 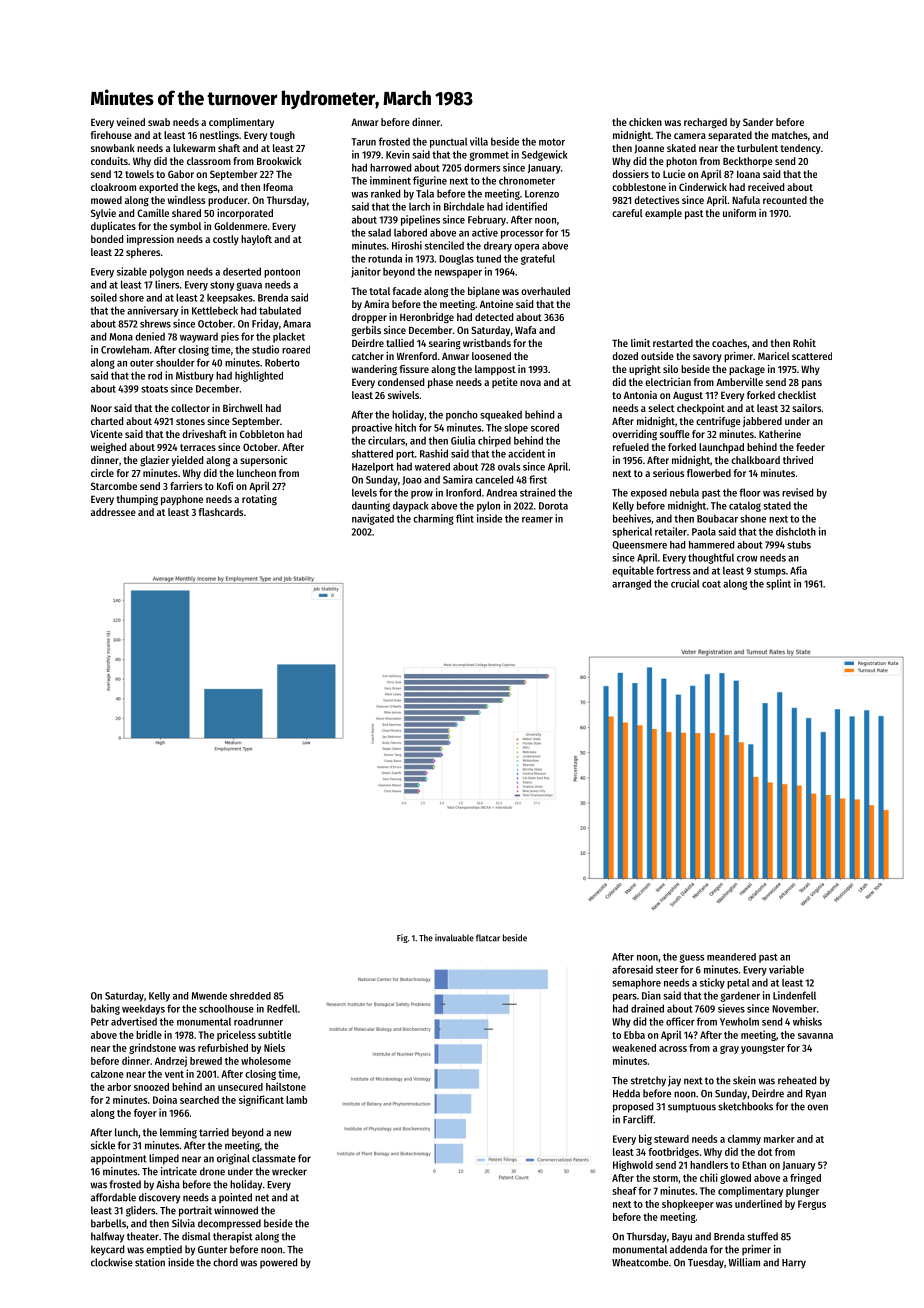 I want to click on Sylvie, so click(x=103, y=214).
